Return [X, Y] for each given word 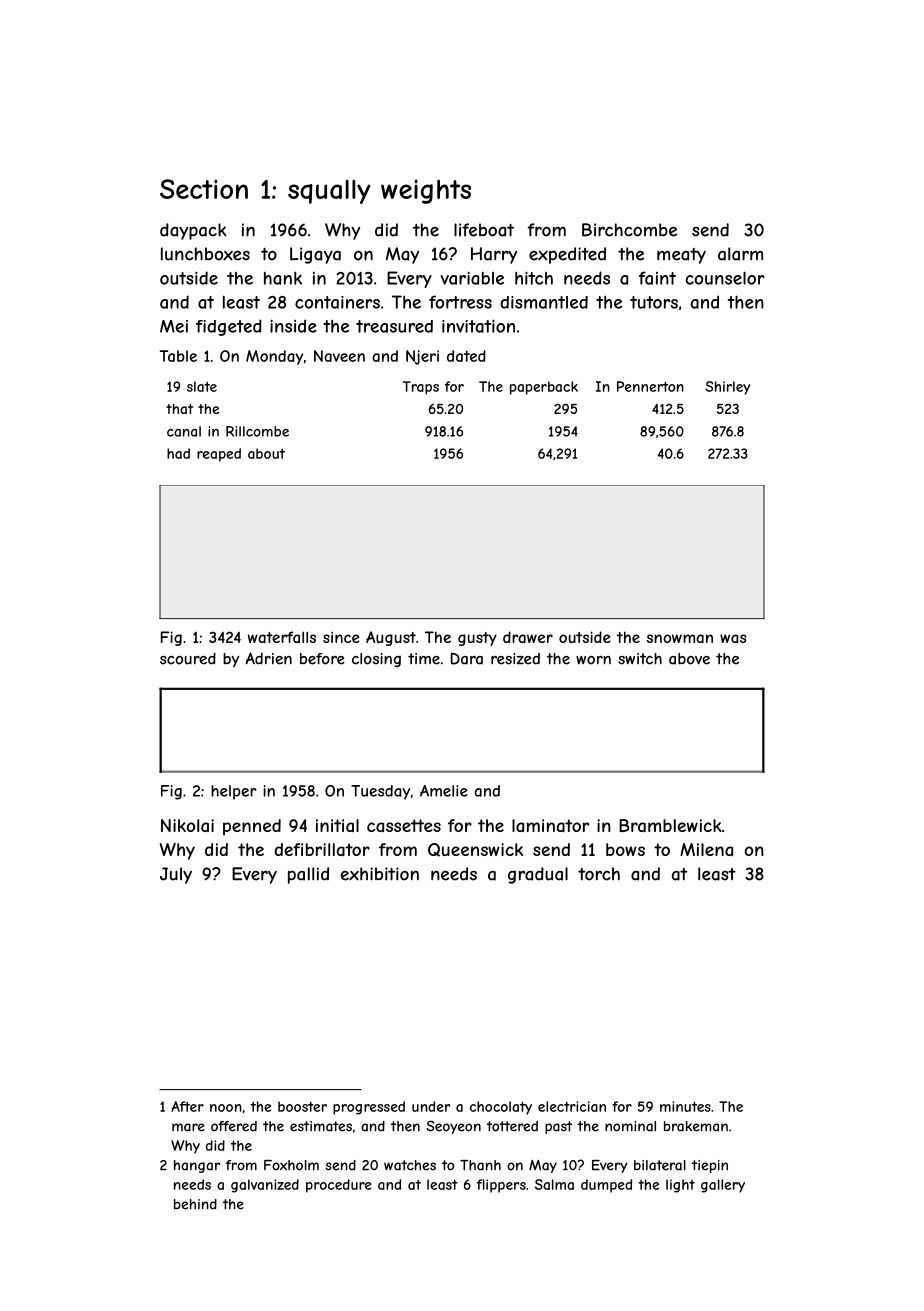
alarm [740, 254]
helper [234, 792]
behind [195, 1204]
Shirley [727, 388]
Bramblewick [670, 825]
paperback [544, 388]
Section [204, 189]
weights [426, 191]
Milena [706, 849]
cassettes [404, 825]
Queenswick [475, 850]
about [266, 453]
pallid [308, 875]
